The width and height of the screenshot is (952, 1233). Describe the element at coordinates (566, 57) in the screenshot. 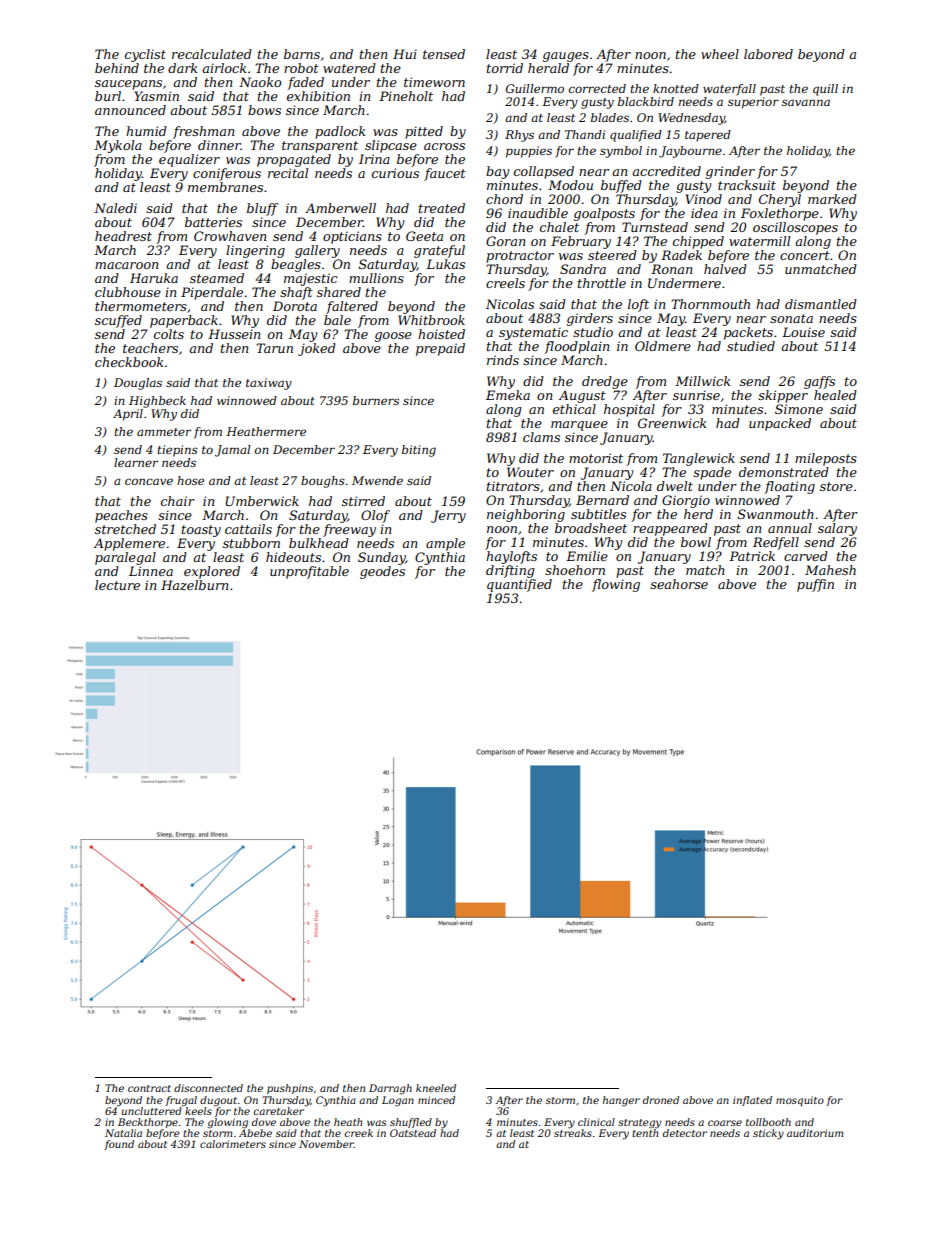

I see `gauges` at that location.
